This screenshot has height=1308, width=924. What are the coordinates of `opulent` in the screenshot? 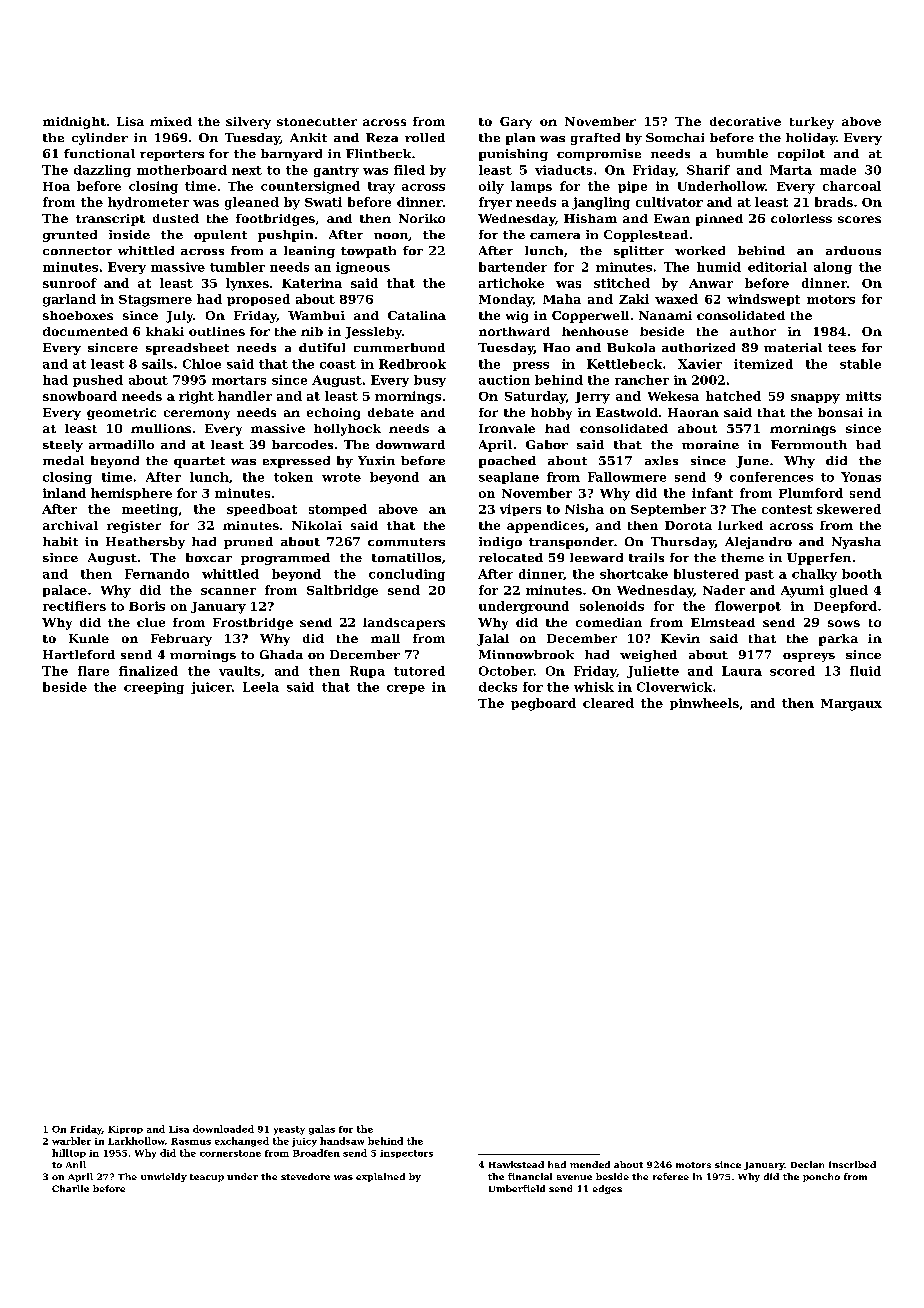 It's located at (220, 236).
